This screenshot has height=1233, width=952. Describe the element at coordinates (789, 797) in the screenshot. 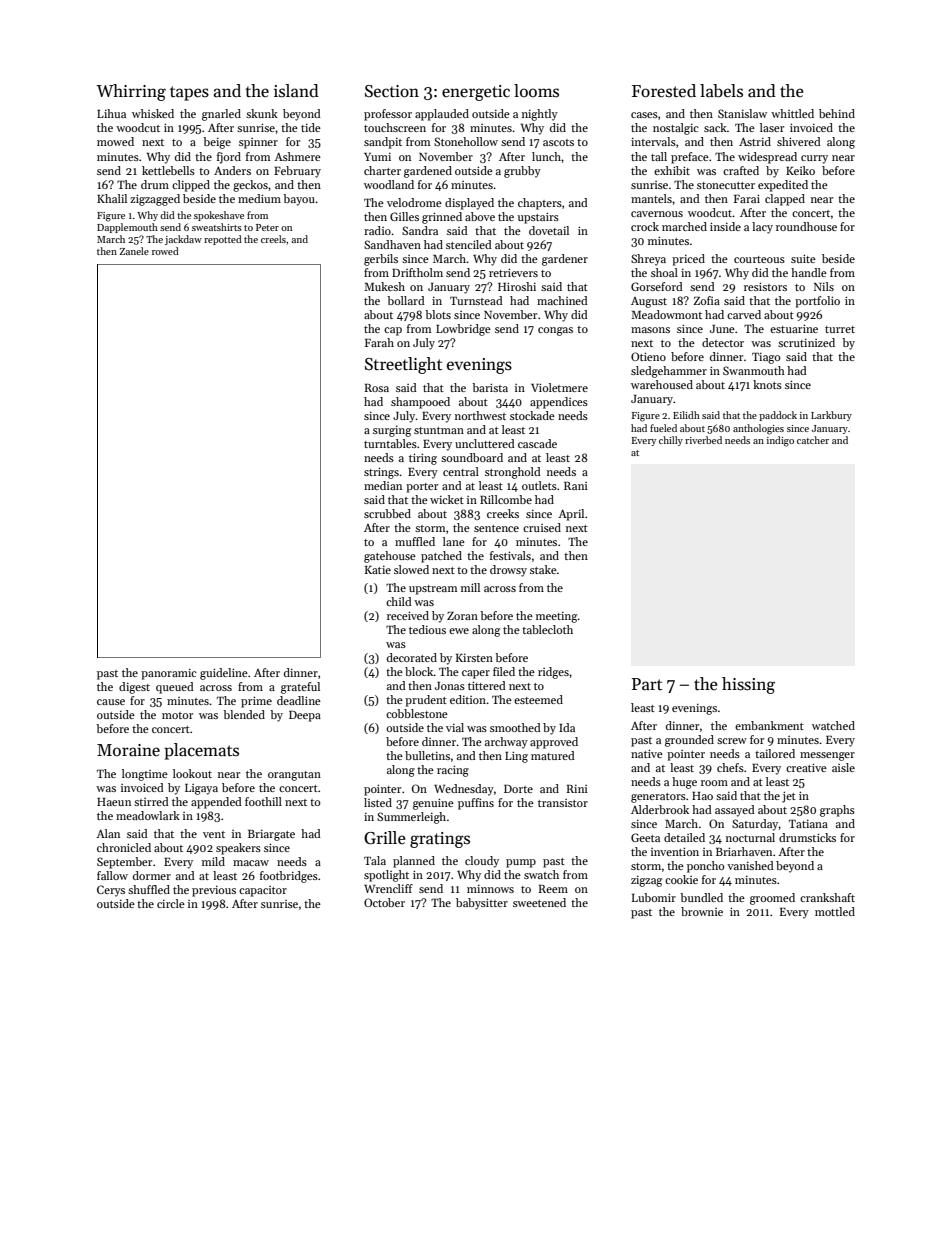

I see `jet` at that location.
